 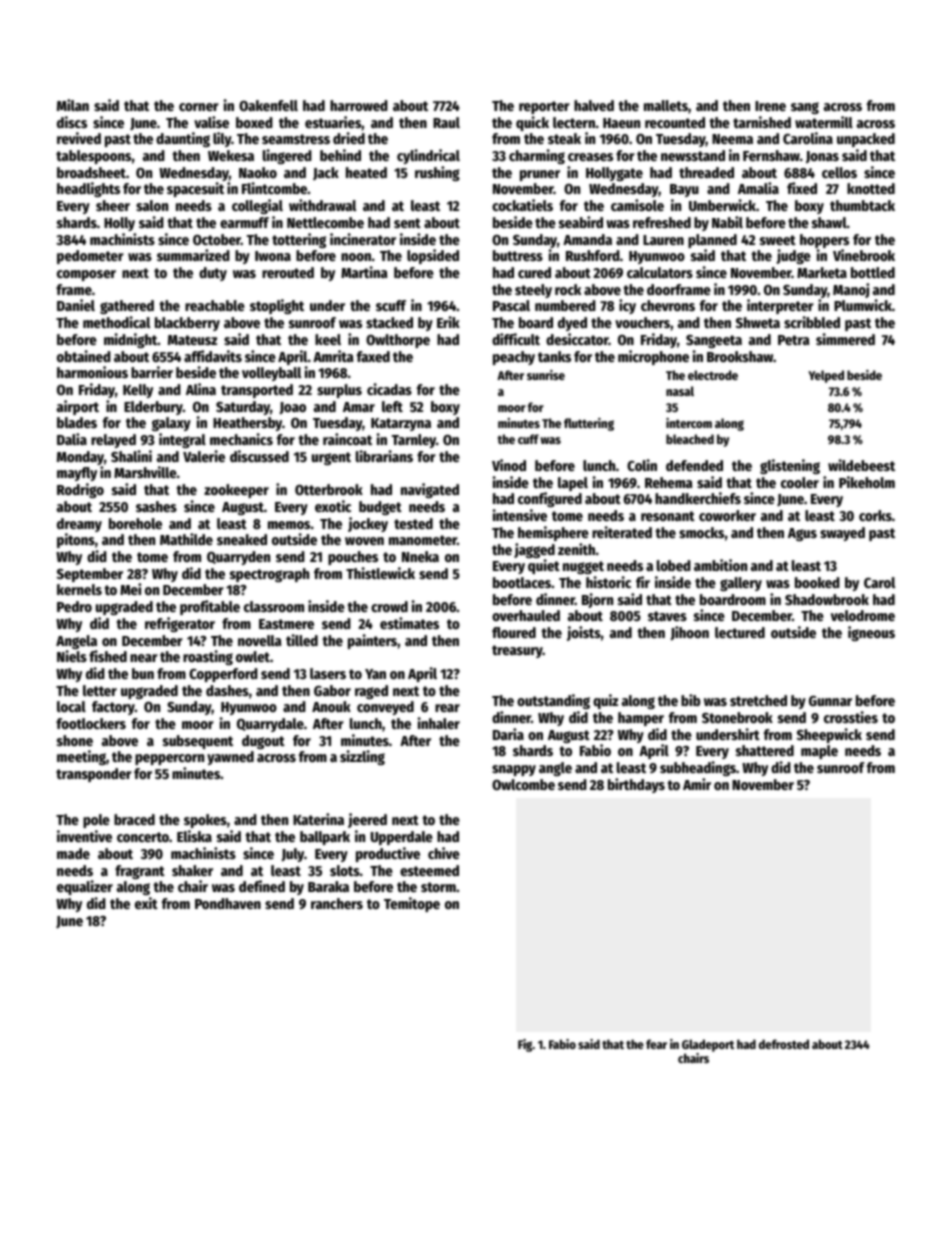 I want to click on ranchers, so click(x=337, y=903).
